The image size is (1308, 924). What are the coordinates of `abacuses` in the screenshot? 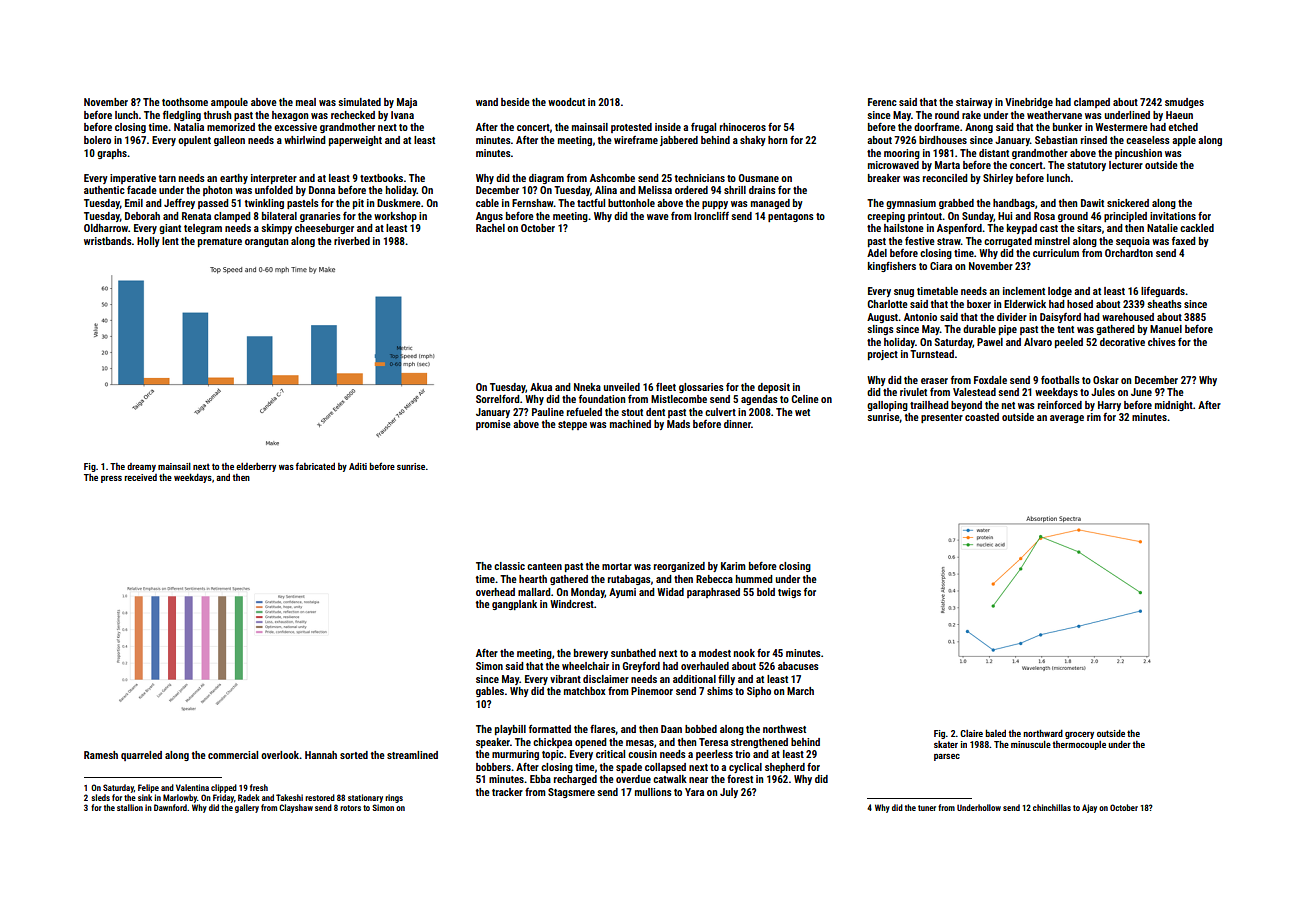 It's located at (798, 666).
